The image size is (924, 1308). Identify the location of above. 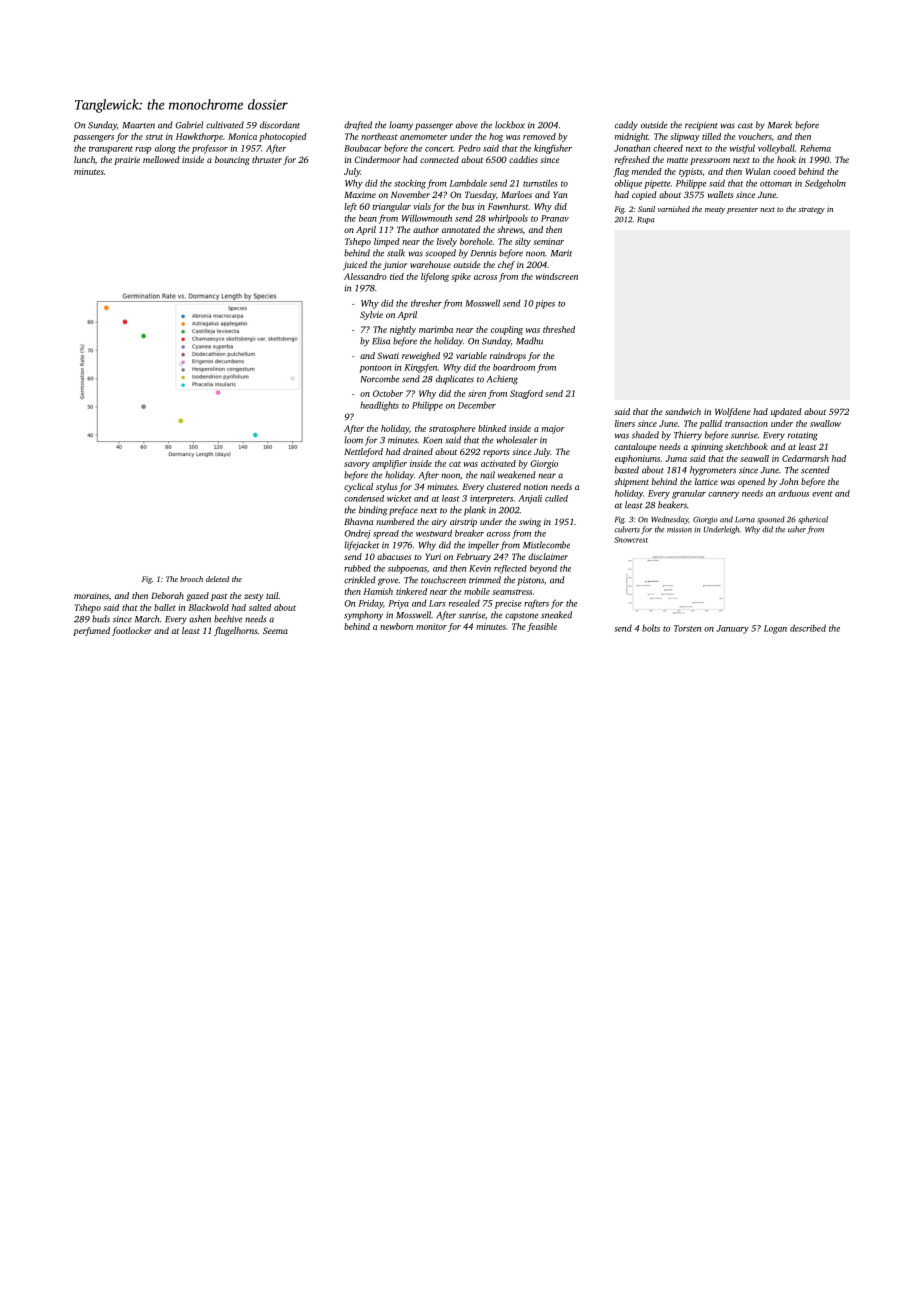
(467, 125).
